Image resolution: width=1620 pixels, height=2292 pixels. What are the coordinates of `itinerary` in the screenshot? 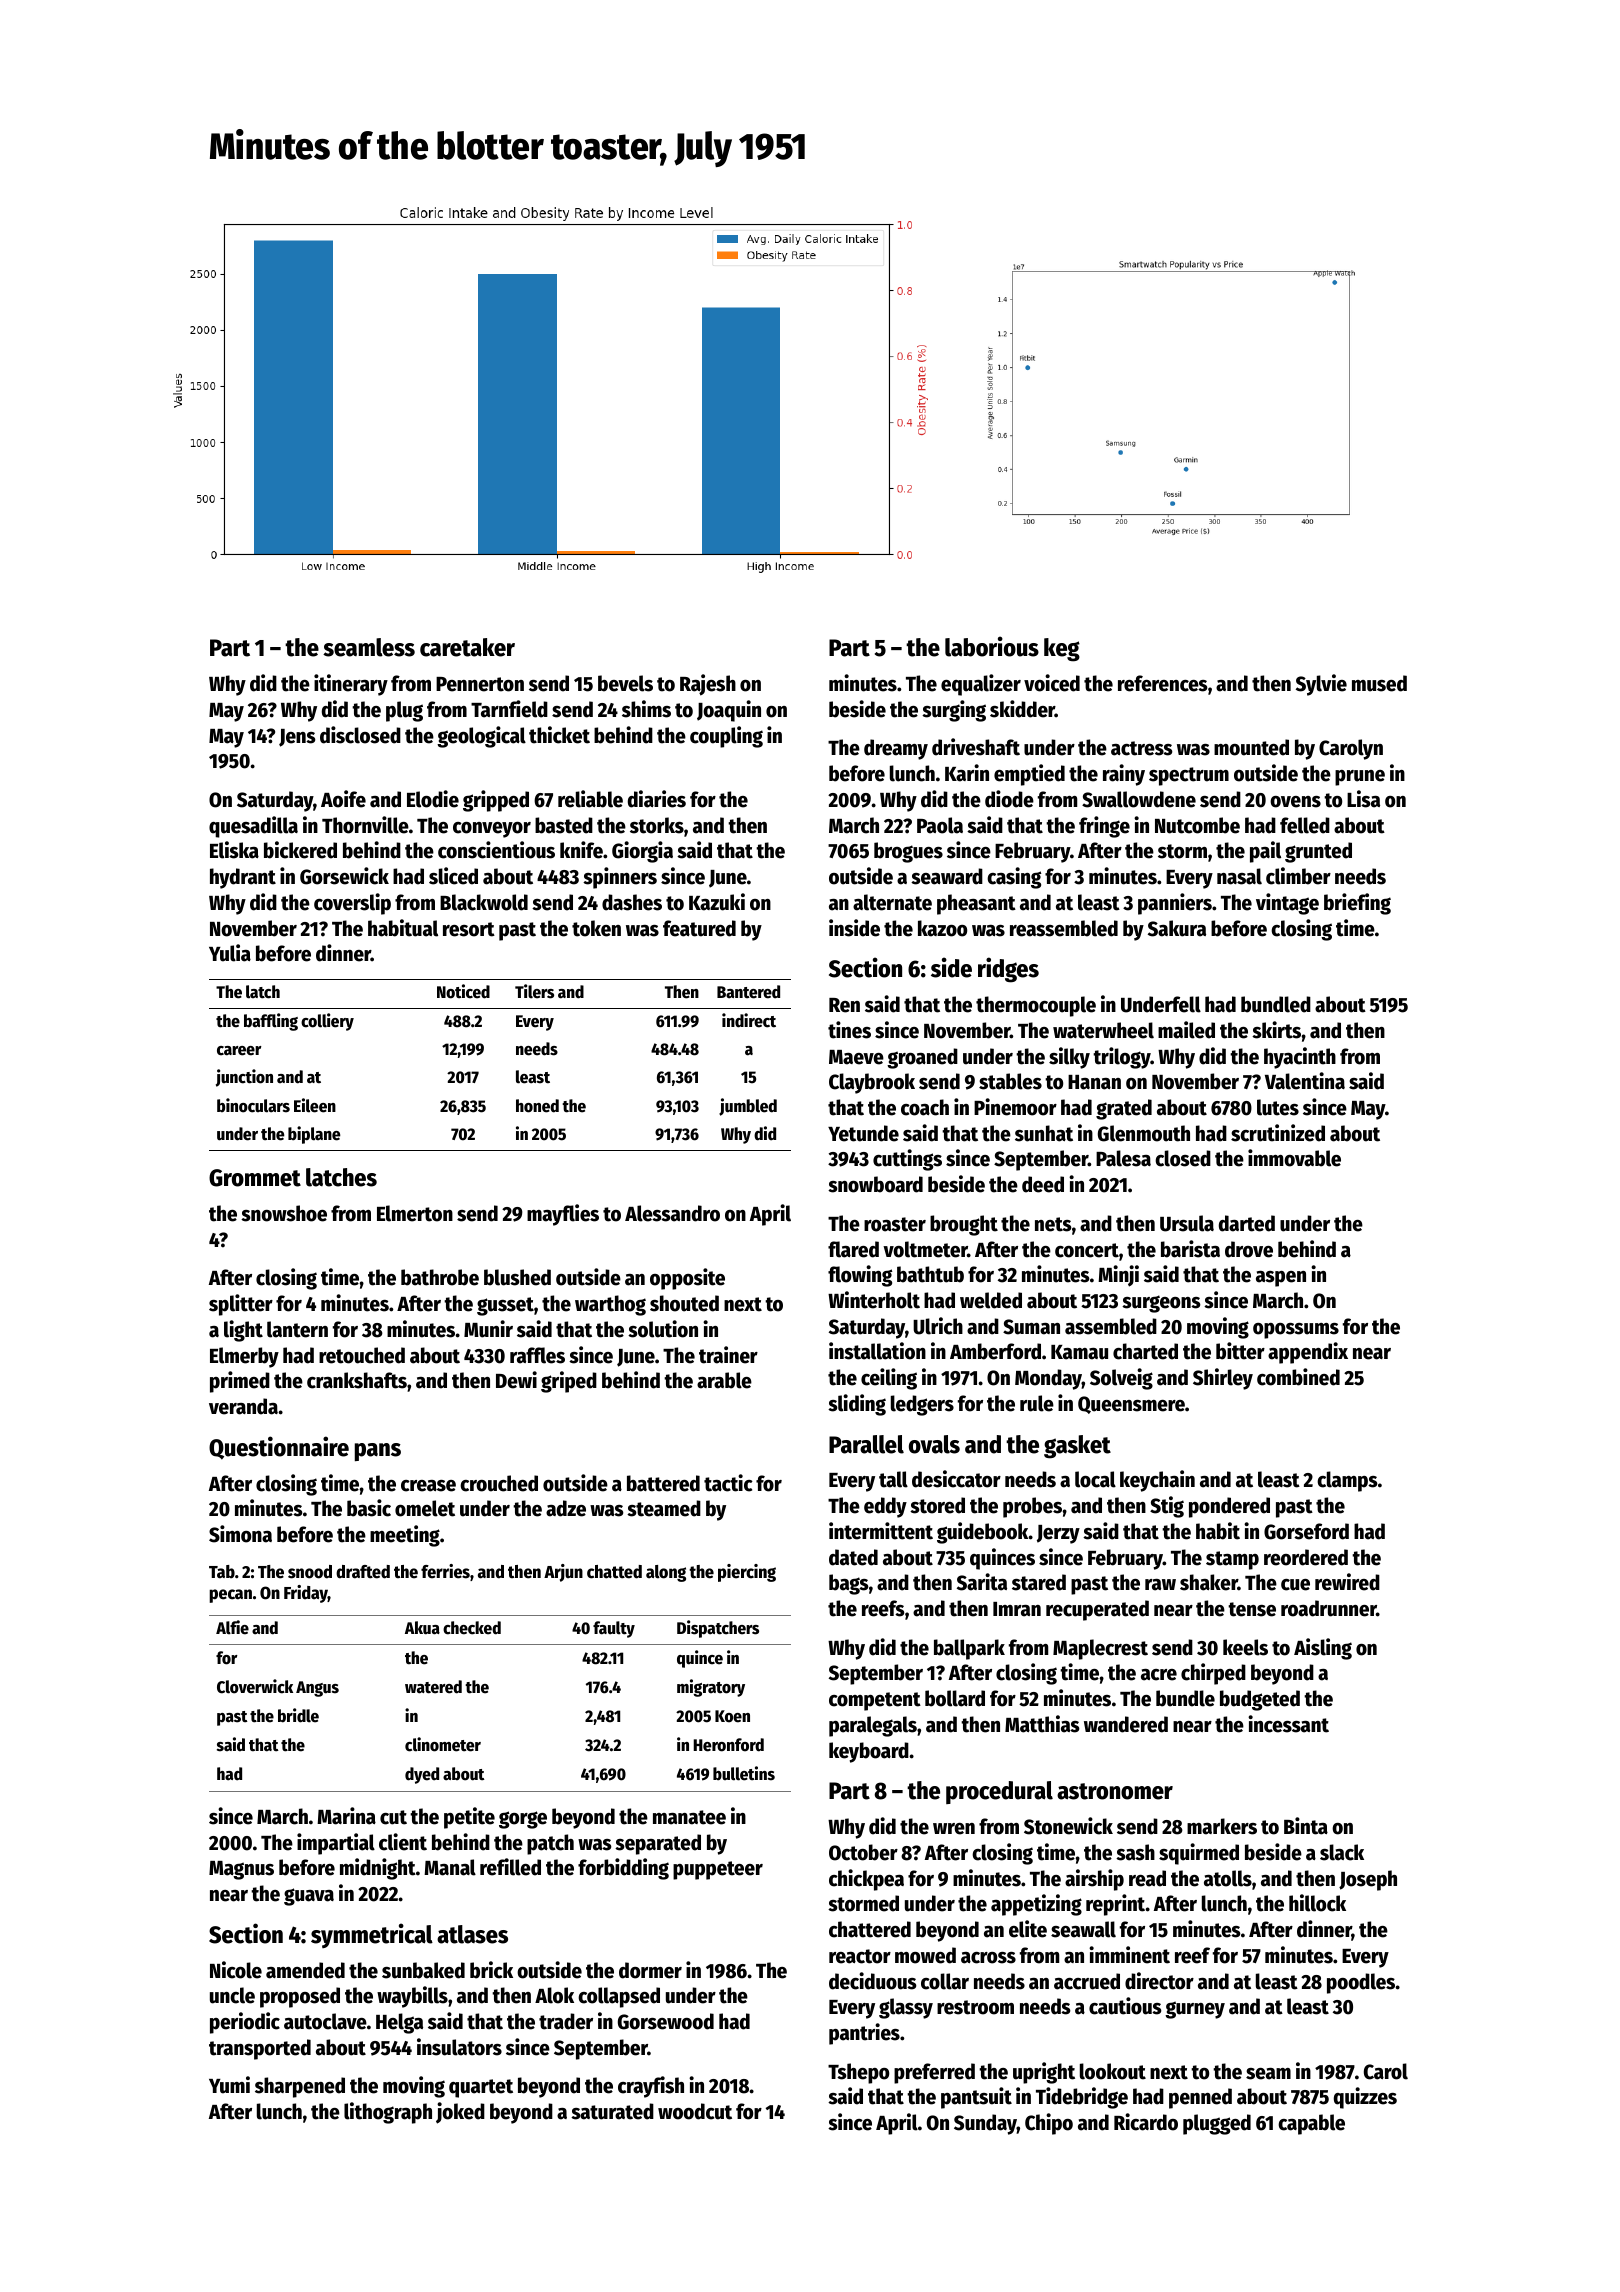 It's located at (351, 685).
